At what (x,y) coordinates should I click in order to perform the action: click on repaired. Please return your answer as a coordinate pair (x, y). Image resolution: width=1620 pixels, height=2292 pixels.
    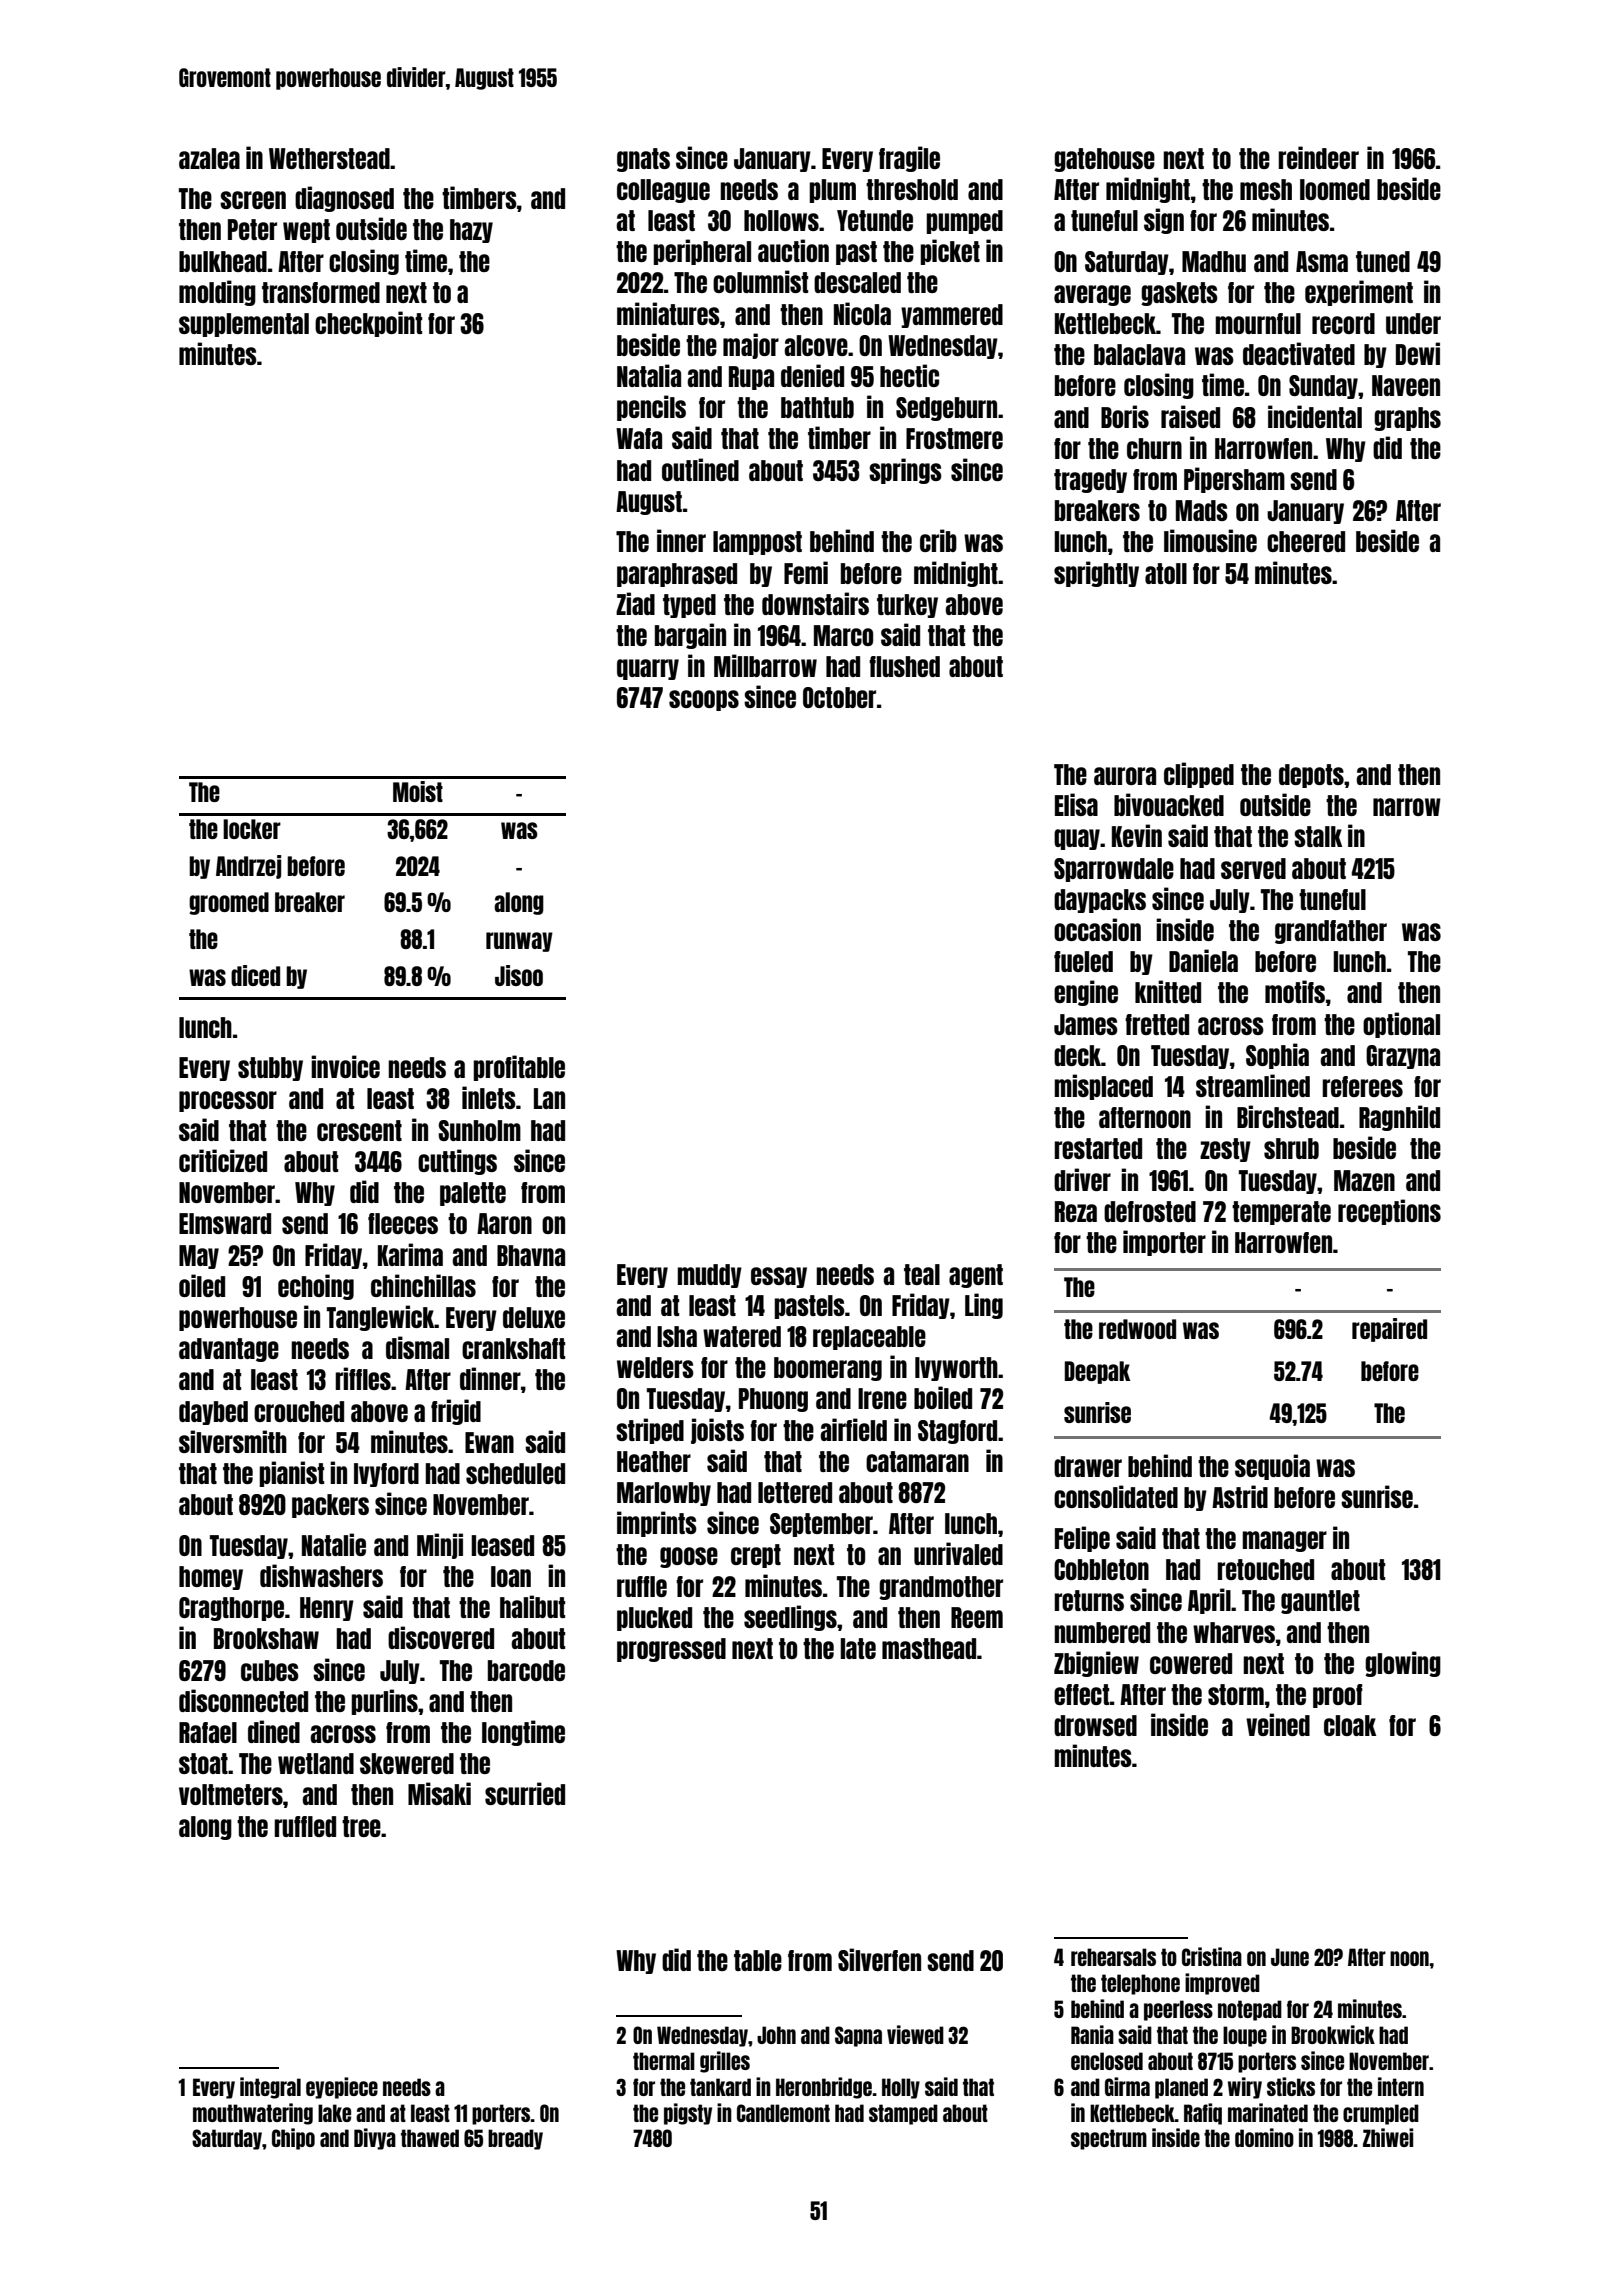
    Looking at the image, I should click on (1389, 1330).
